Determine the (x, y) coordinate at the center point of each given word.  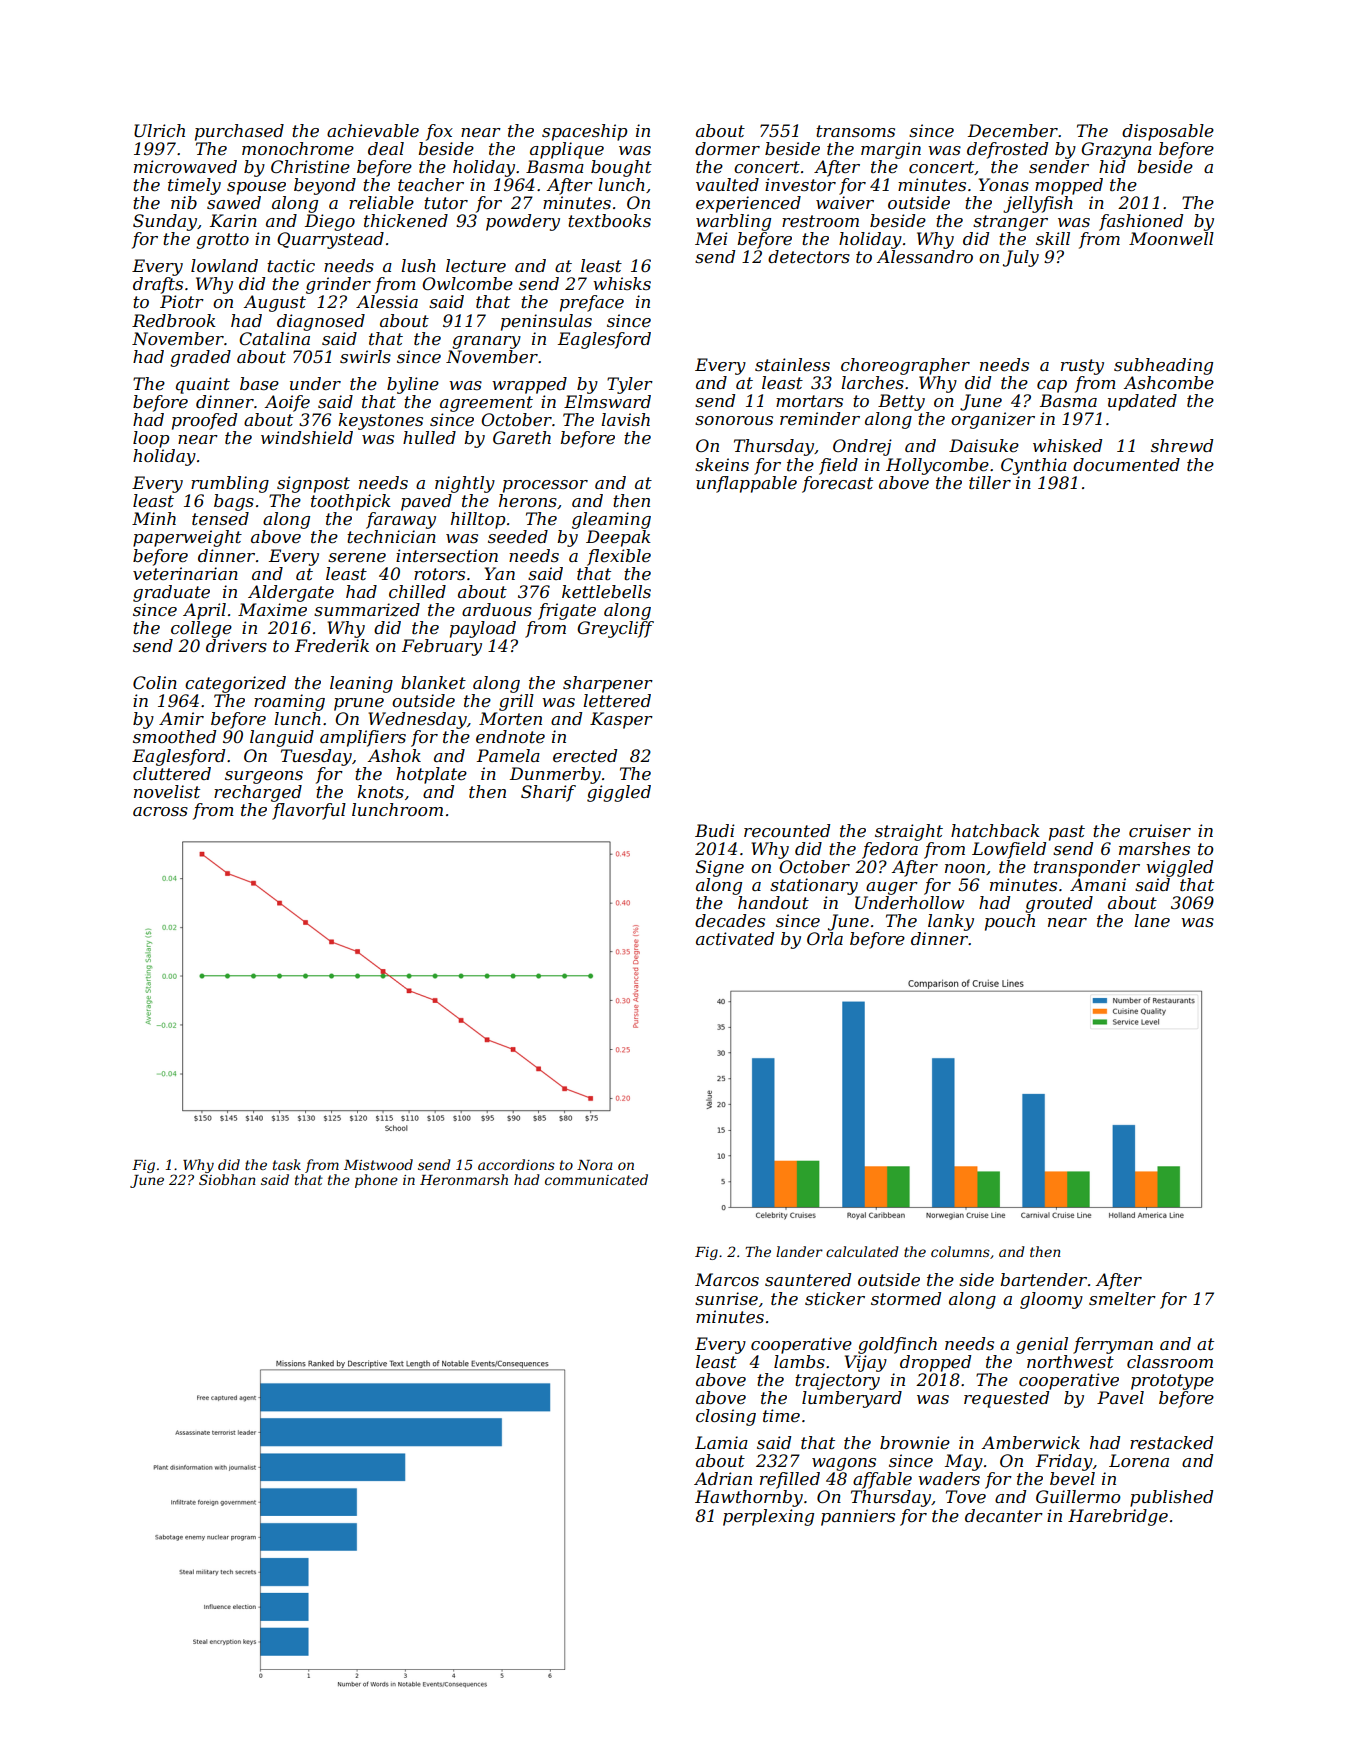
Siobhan (227, 1179)
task (287, 1164)
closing (726, 1417)
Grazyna (1116, 150)
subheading (1163, 366)
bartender (1043, 1279)
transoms (855, 131)
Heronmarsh (464, 1179)
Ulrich (159, 131)
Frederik (332, 645)
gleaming (611, 520)
